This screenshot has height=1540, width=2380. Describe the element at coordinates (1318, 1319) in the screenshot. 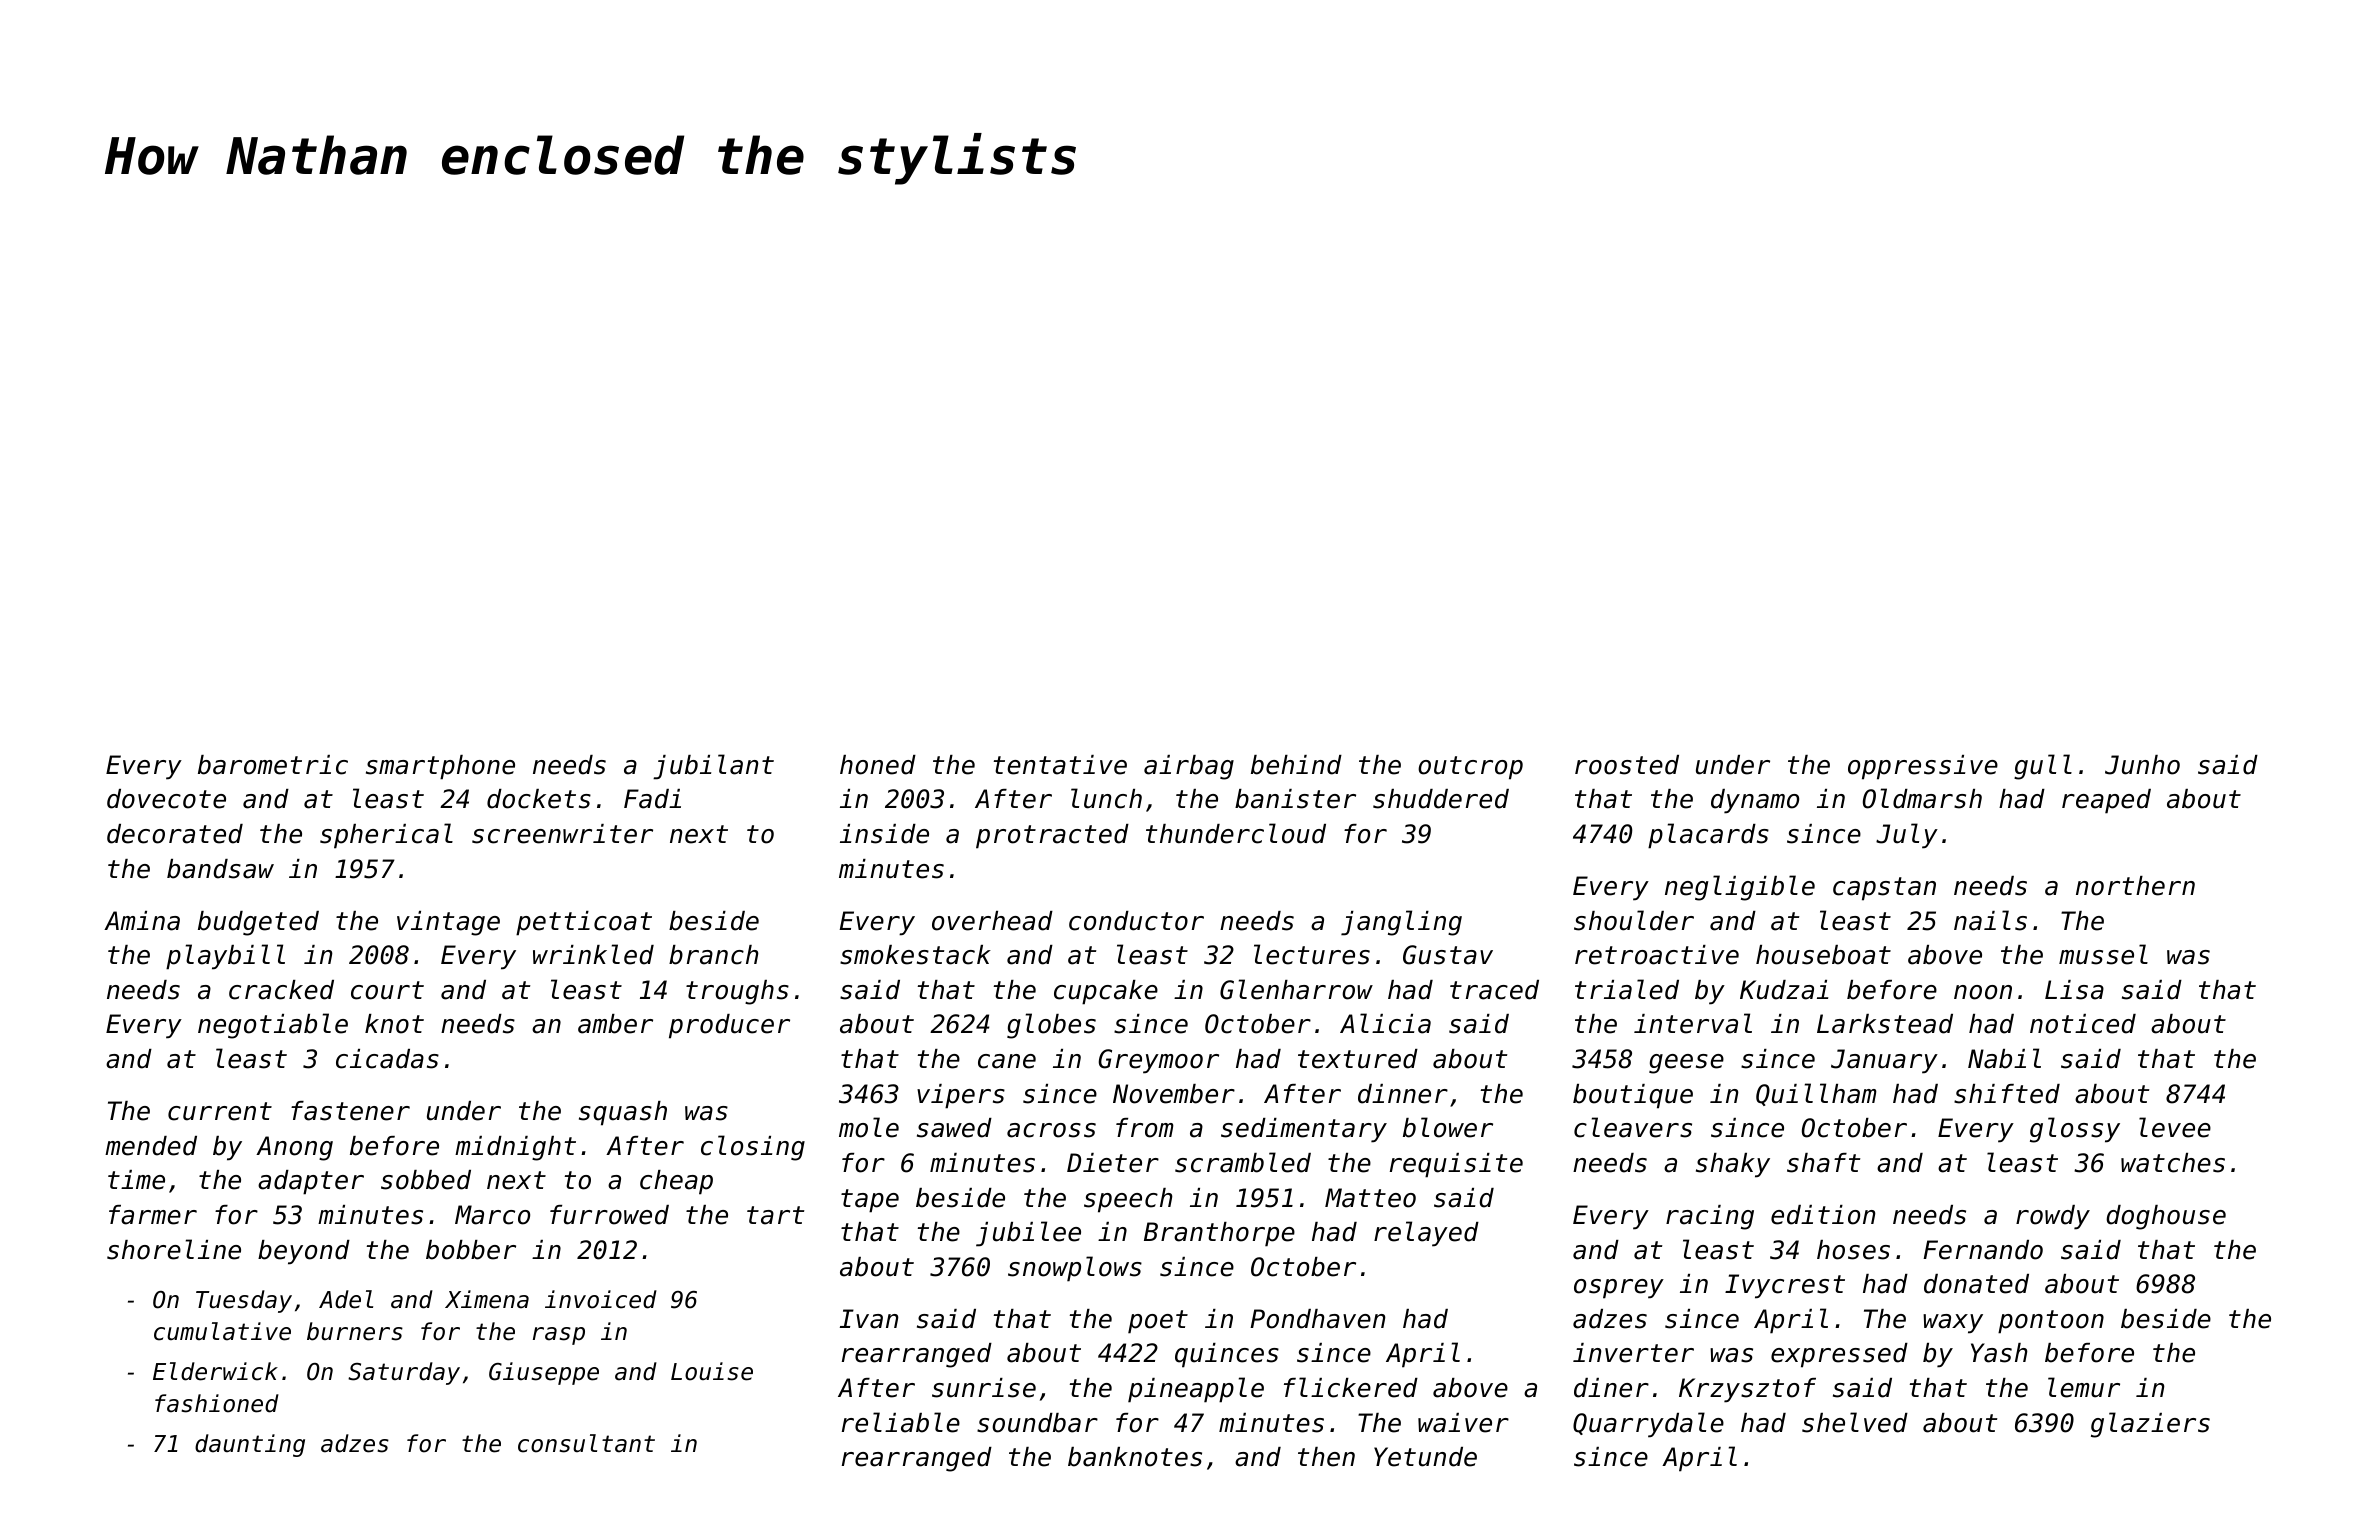

I see `Pondhaven` at that location.
